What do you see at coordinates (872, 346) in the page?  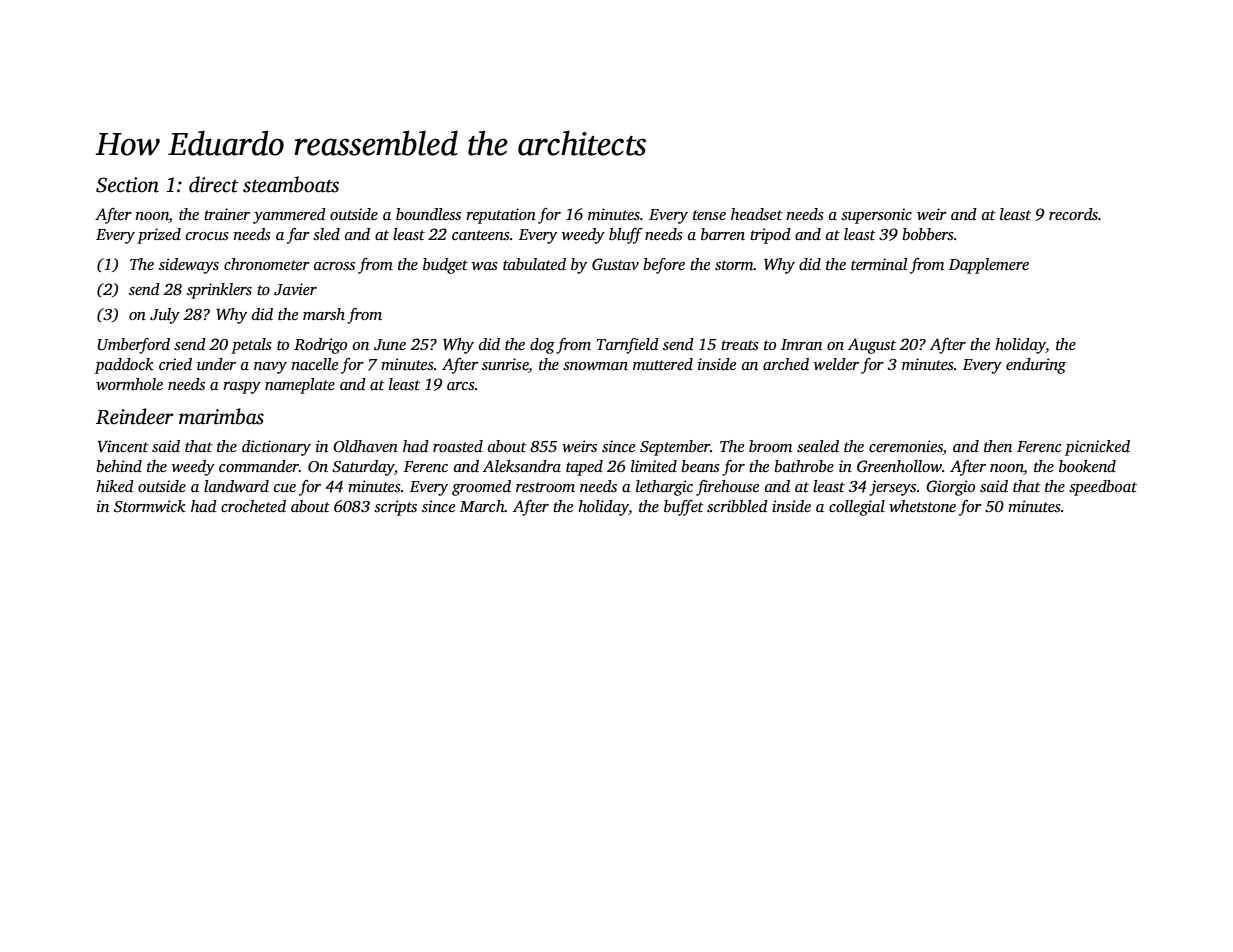 I see `August` at bounding box center [872, 346].
